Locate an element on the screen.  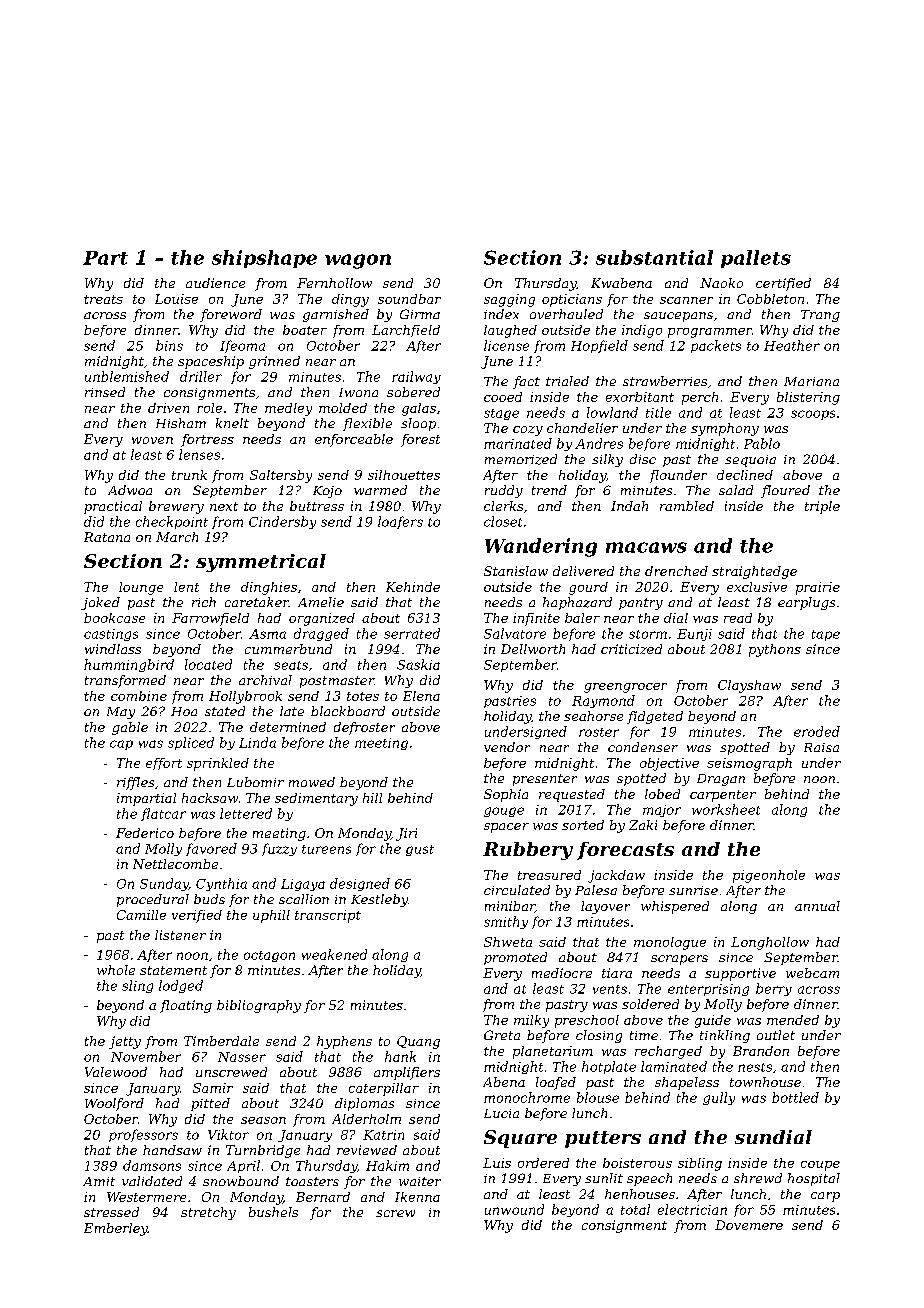
pallets is located at coordinates (756, 259).
